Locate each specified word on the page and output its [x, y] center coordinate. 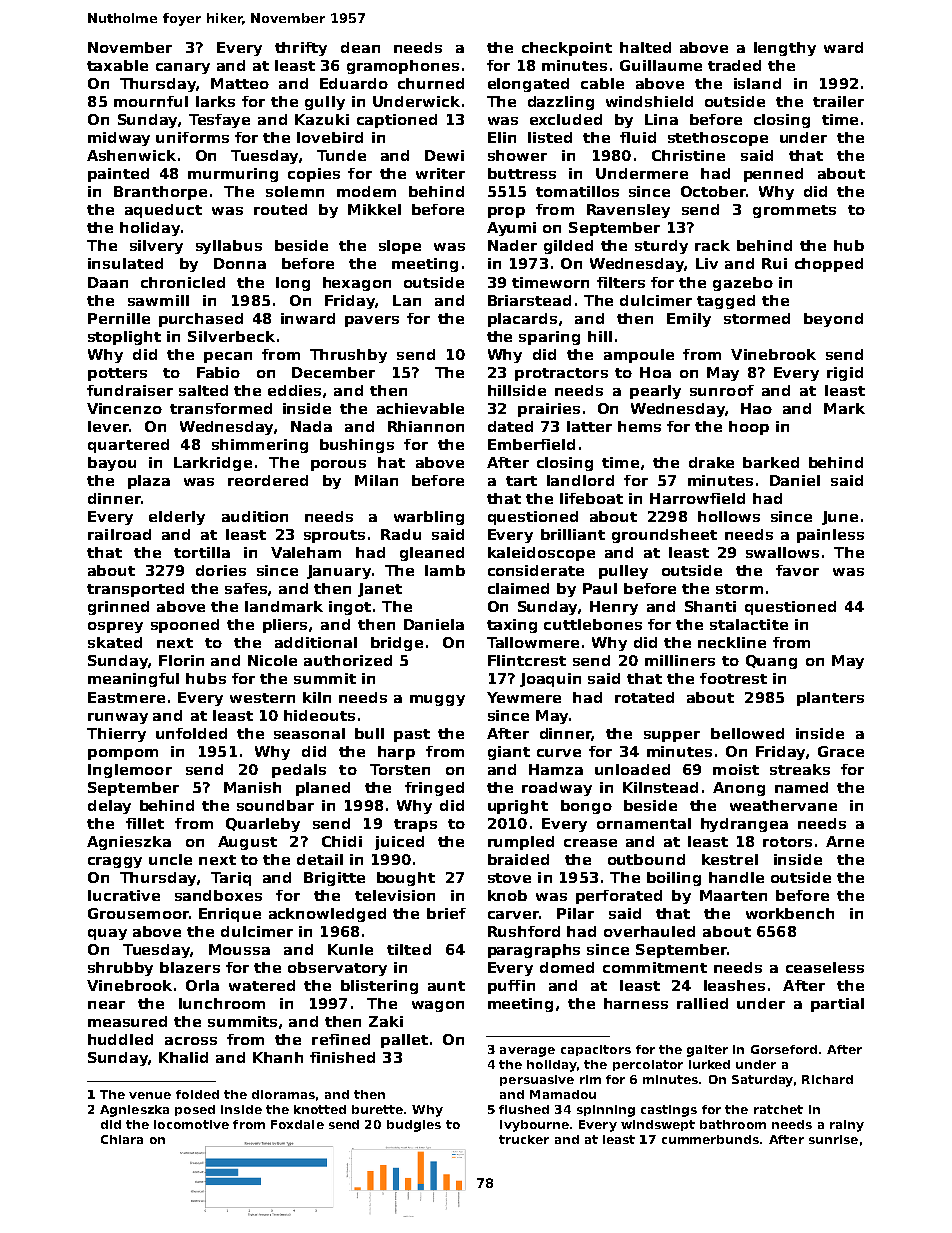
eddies [294, 390]
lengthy [785, 49]
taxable [117, 65]
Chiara [122, 1139]
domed [567, 967]
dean [360, 47]
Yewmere [524, 697]
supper [672, 736]
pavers [372, 321]
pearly [655, 392]
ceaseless [825, 967]
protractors [561, 374]
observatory [337, 969]
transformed [221, 408]
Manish [252, 787]
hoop [749, 428]
